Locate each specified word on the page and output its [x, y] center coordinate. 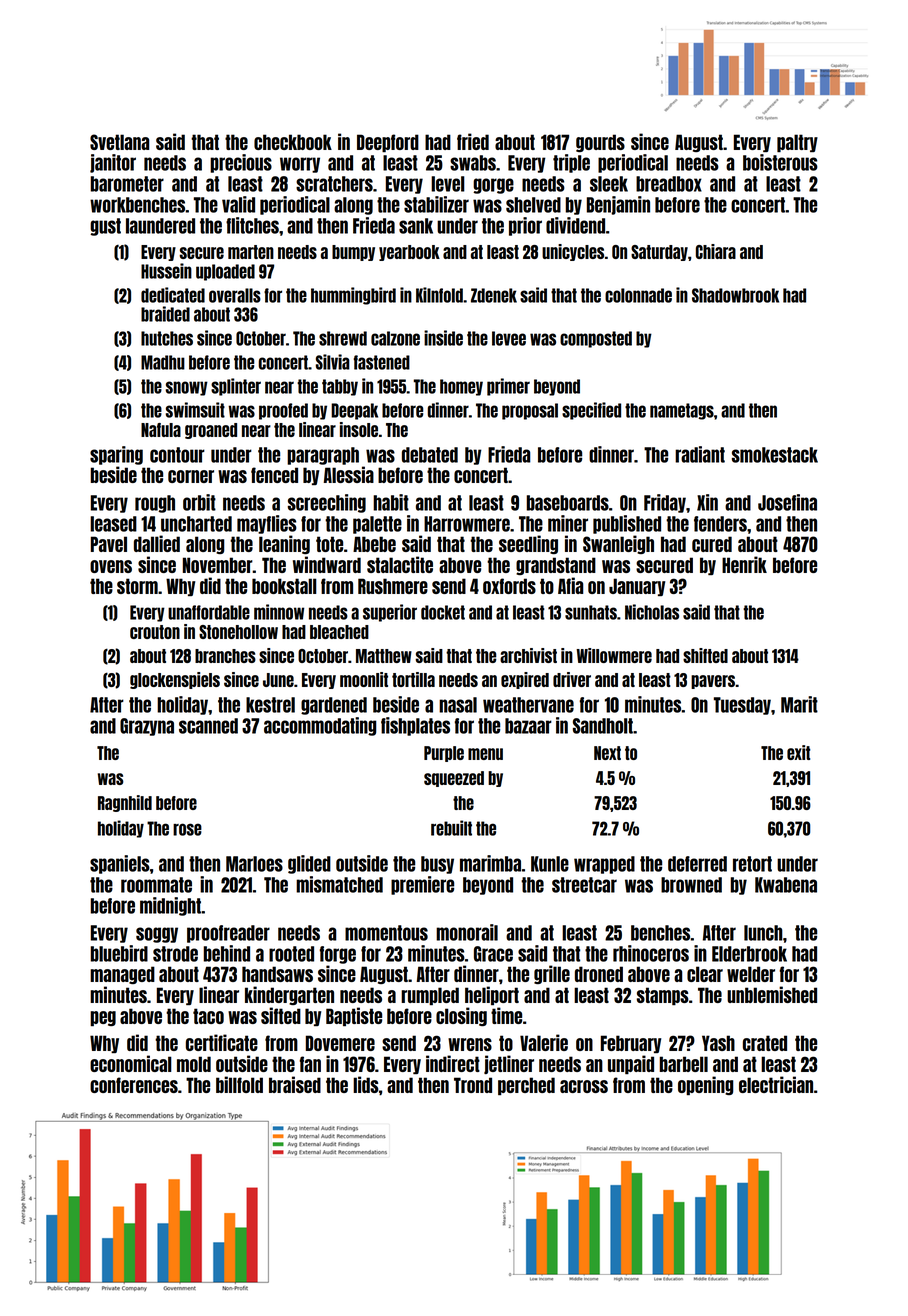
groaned [211, 431]
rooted [291, 954]
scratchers [334, 184]
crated [765, 1043]
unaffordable [209, 612]
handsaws [277, 974]
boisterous [780, 162]
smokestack [775, 455]
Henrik [744, 564]
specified [591, 411]
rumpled [430, 996]
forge [338, 955]
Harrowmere [467, 524]
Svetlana [119, 142]
